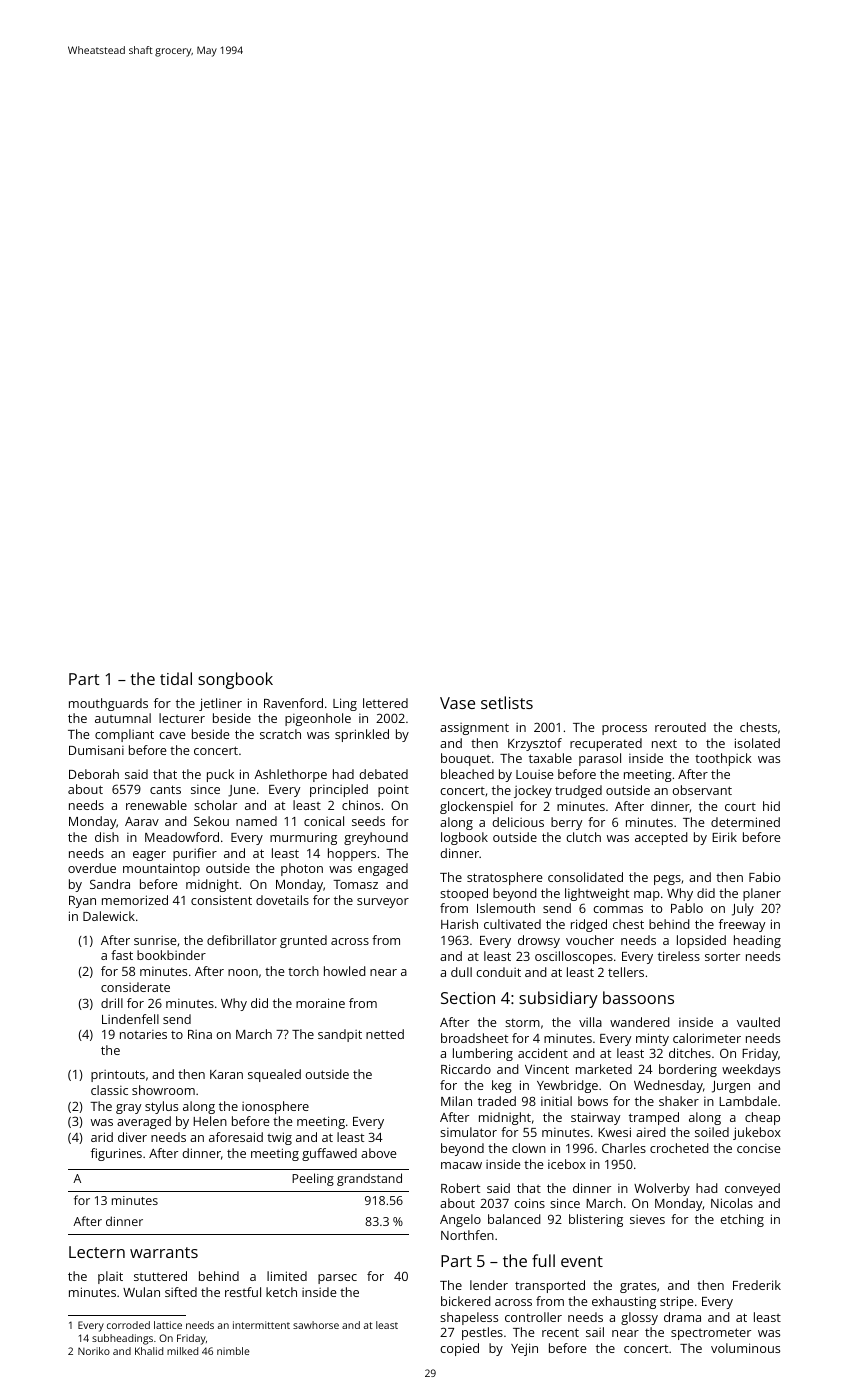 The height and width of the screenshot is (1400, 849). What do you see at coordinates (638, 997) in the screenshot?
I see `bassoons` at bounding box center [638, 997].
